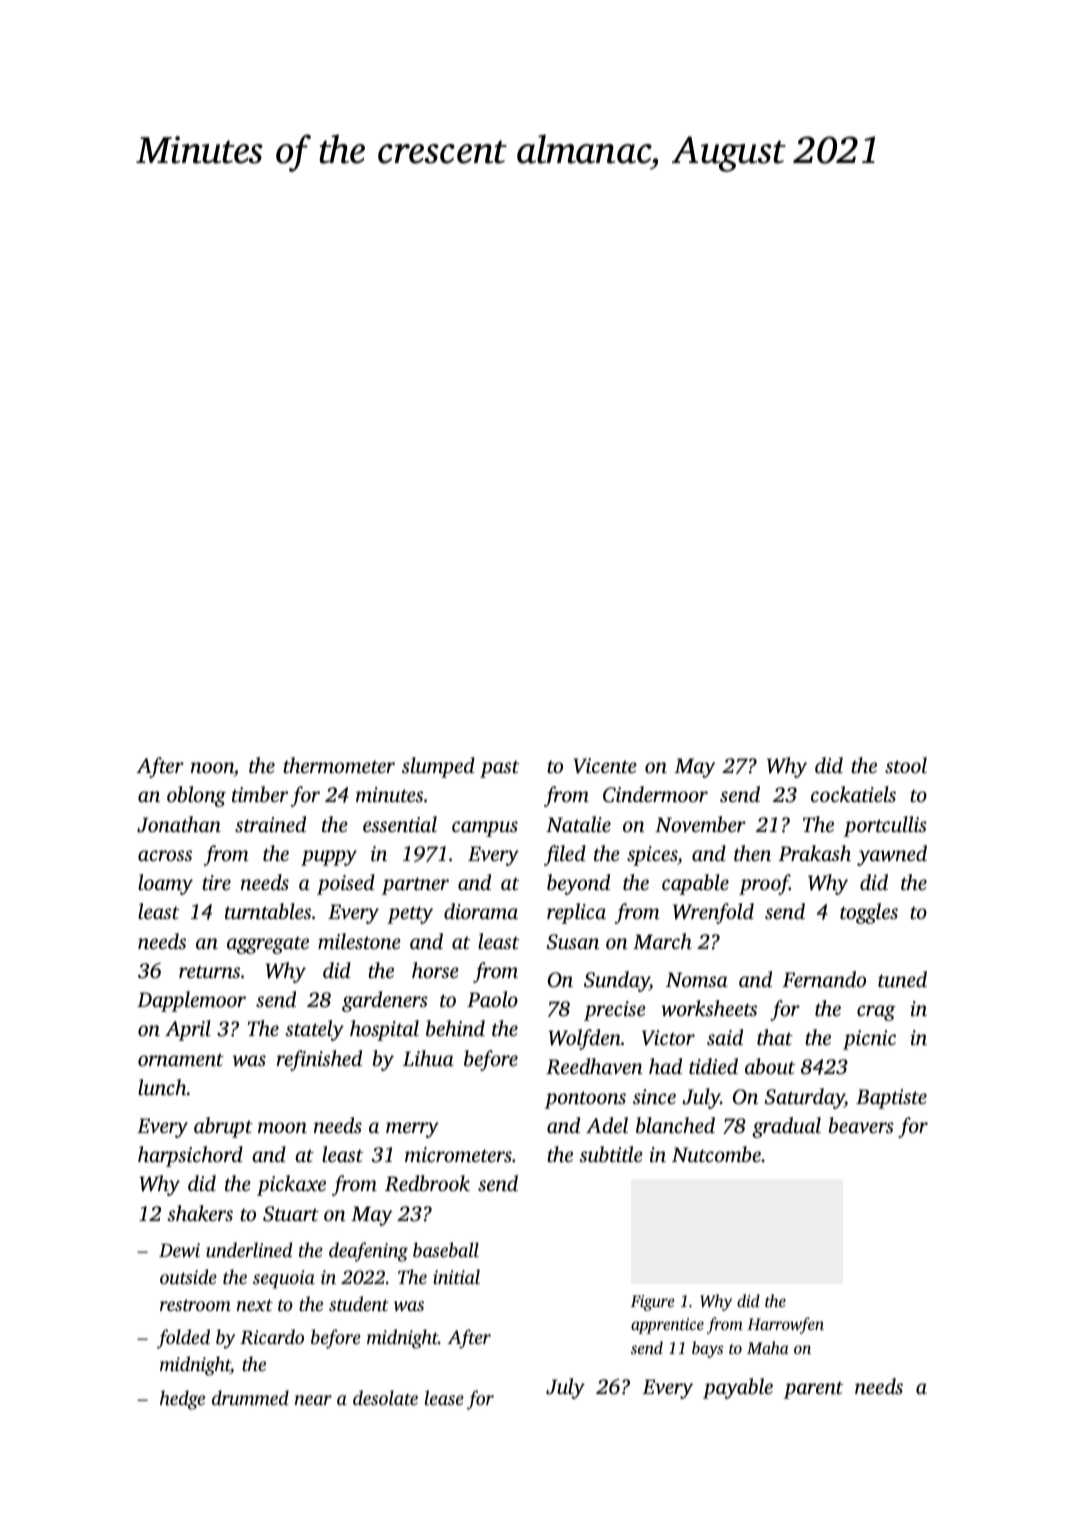  I want to click on lunch, so click(162, 1087).
